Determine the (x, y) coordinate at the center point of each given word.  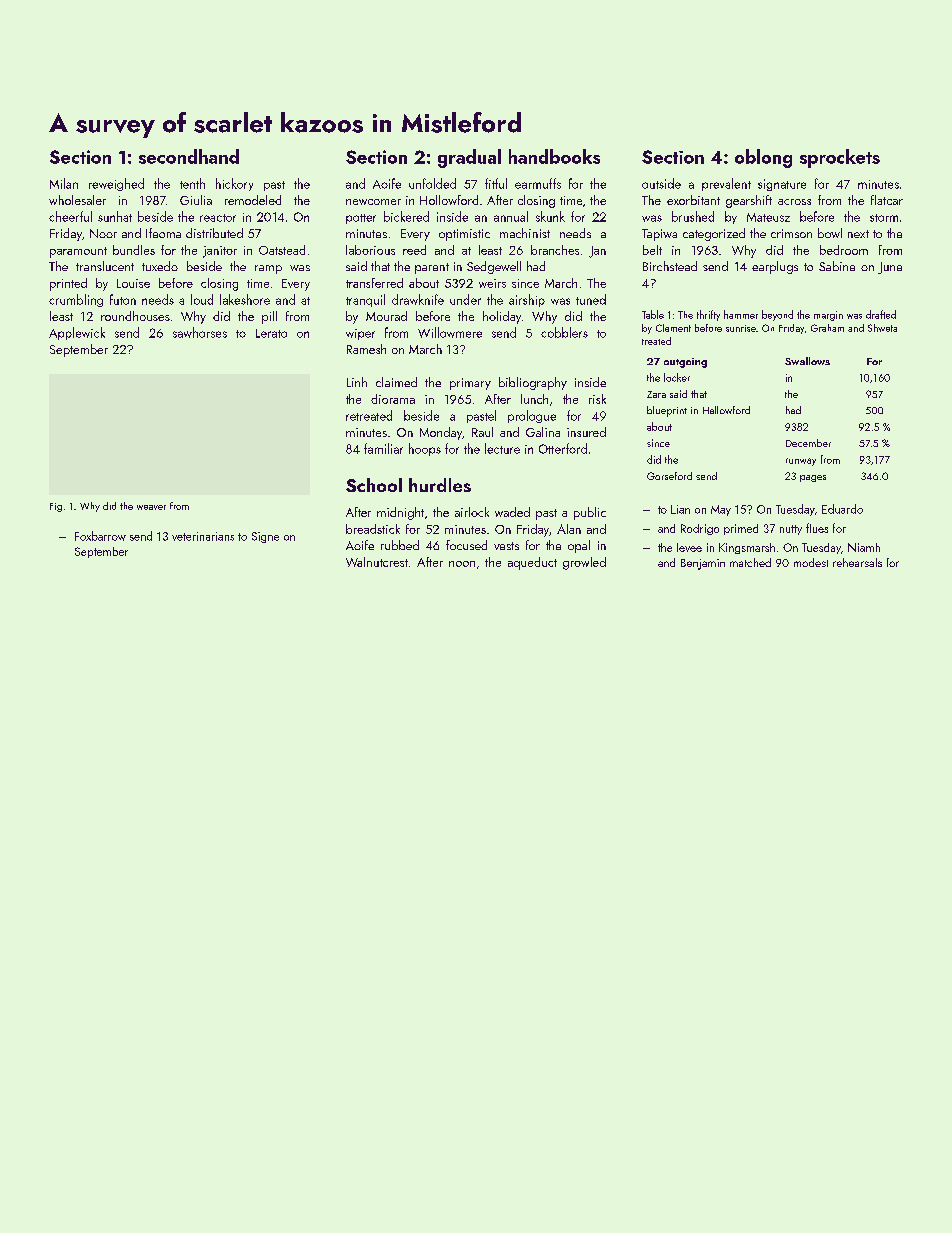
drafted (881, 314)
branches (555, 250)
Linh (357, 382)
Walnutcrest (377, 562)
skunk (550, 216)
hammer (741, 314)
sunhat (115, 216)
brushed (693, 216)
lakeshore (245, 299)
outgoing (685, 363)
